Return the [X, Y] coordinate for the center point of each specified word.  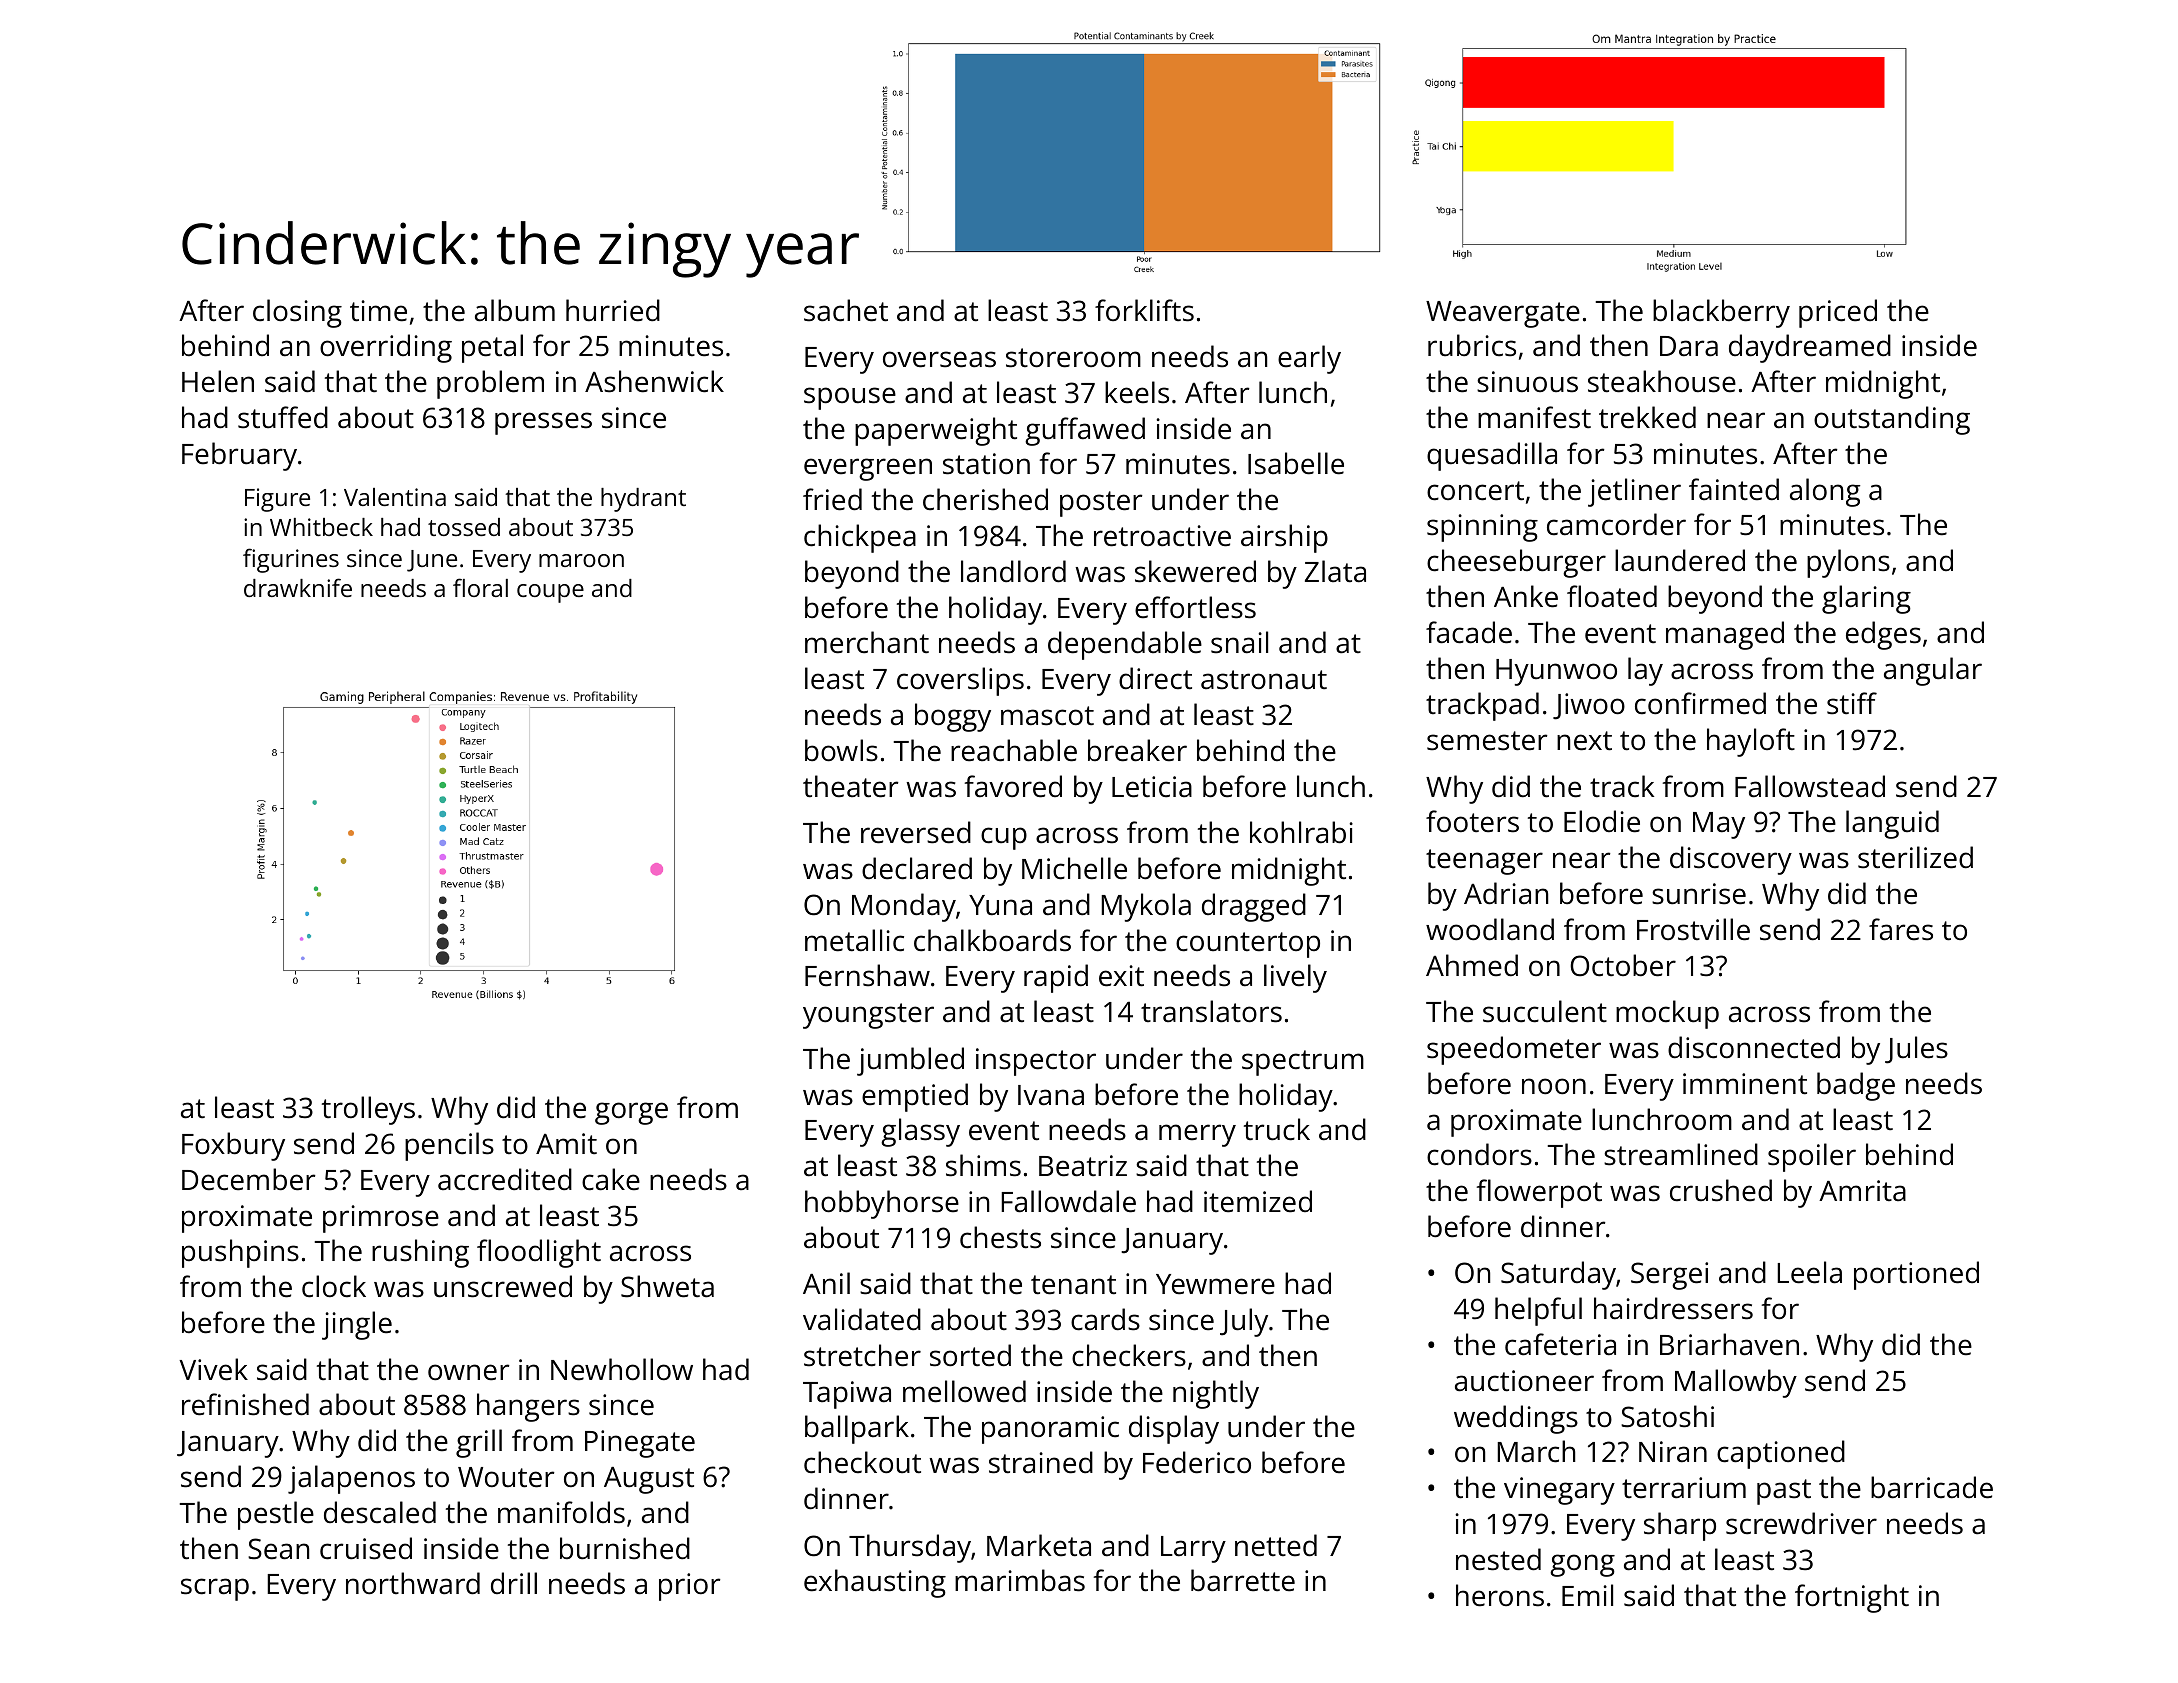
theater [851, 786]
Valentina [395, 497]
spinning [1482, 528]
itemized [1258, 1201]
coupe [550, 593]
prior [690, 1587]
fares [1901, 929]
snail [1239, 642]
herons [1500, 1595]
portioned [1916, 1275]
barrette [1243, 1580]
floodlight [539, 1253]
